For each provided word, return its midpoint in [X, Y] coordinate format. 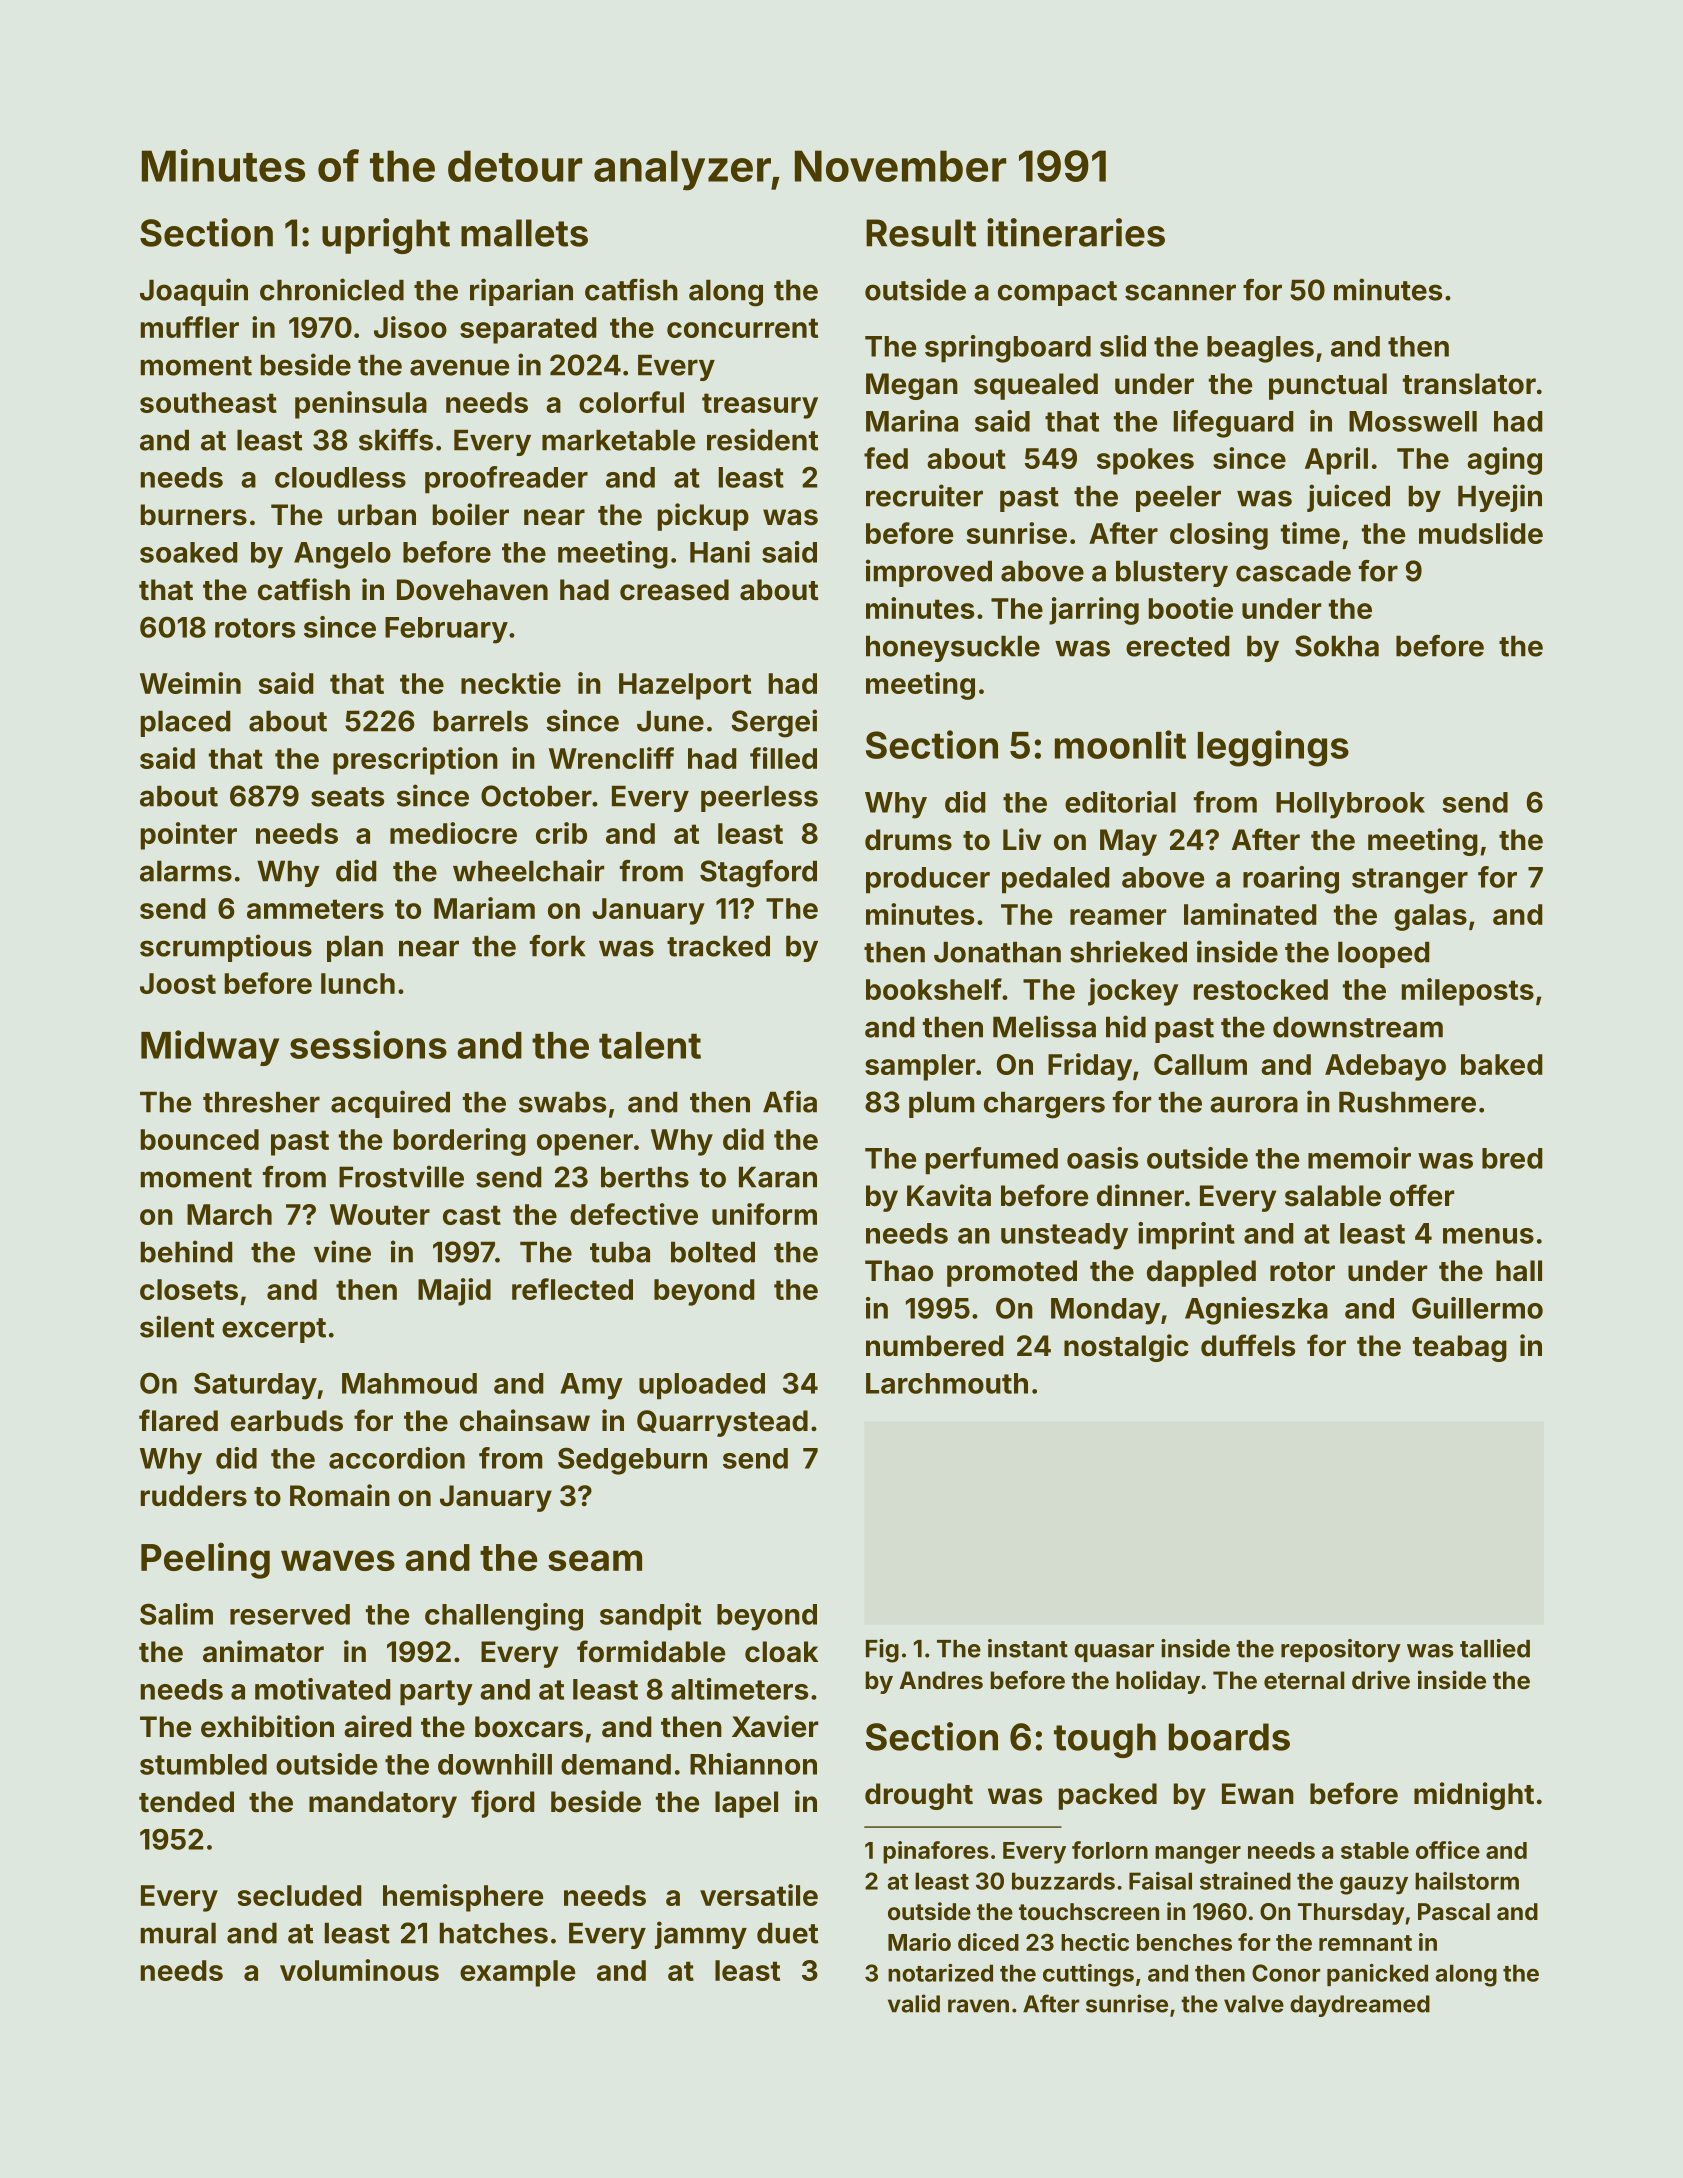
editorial [1120, 802]
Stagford [758, 874]
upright [386, 236]
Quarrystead [722, 1423]
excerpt [274, 1330]
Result [921, 233]
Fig [882, 1651]
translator [1469, 384]
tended [186, 1802]
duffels [1248, 1345]
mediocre [453, 833]
